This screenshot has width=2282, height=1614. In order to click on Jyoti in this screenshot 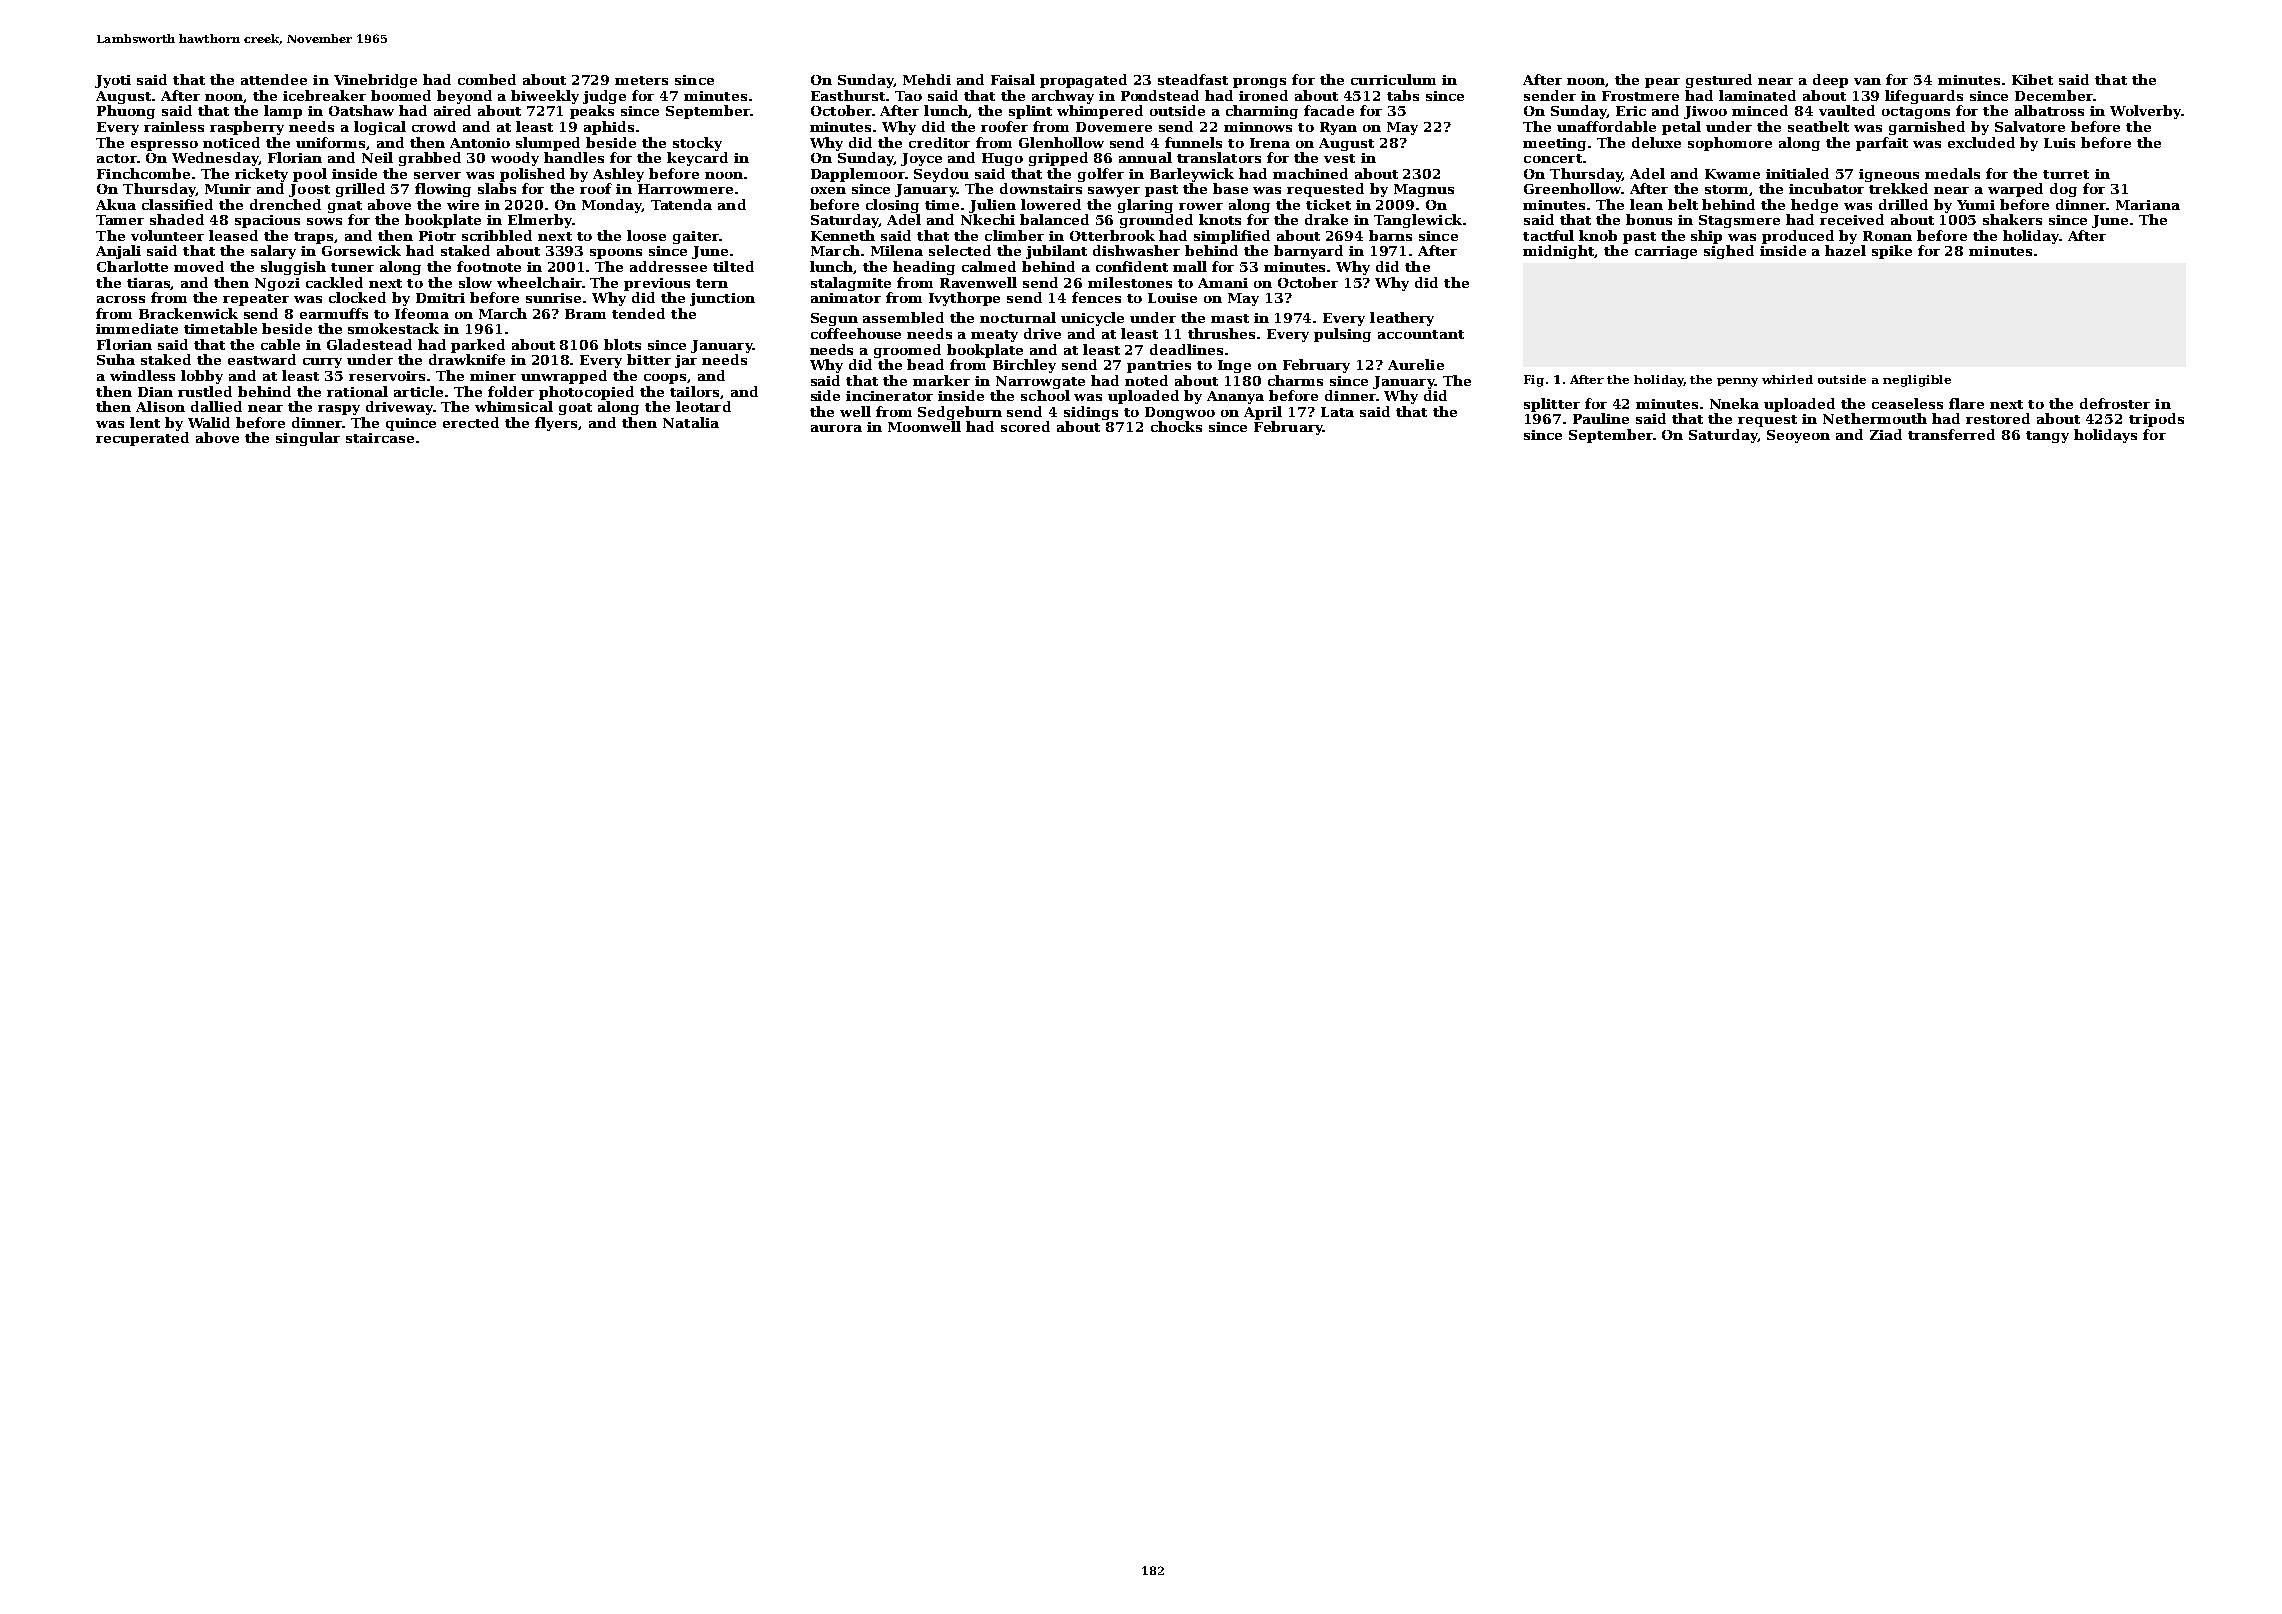, I will do `click(113, 81)`.
